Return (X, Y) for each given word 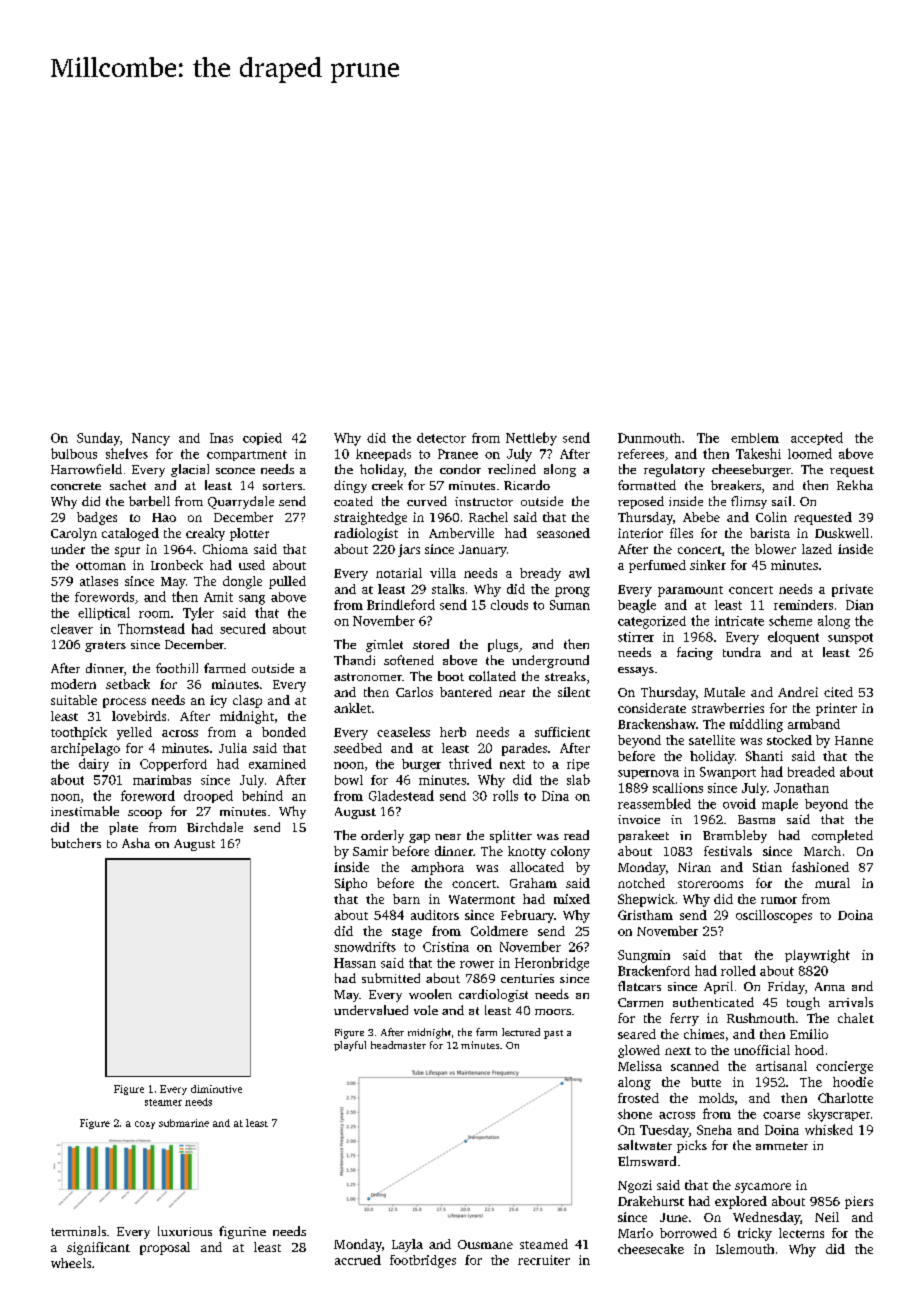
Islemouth (745, 1249)
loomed (810, 453)
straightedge (370, 518)
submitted (391, 978)
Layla (407, 1245)
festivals (728, 851)
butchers (76, 843)
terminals (78, 1231)
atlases (99, 581)
